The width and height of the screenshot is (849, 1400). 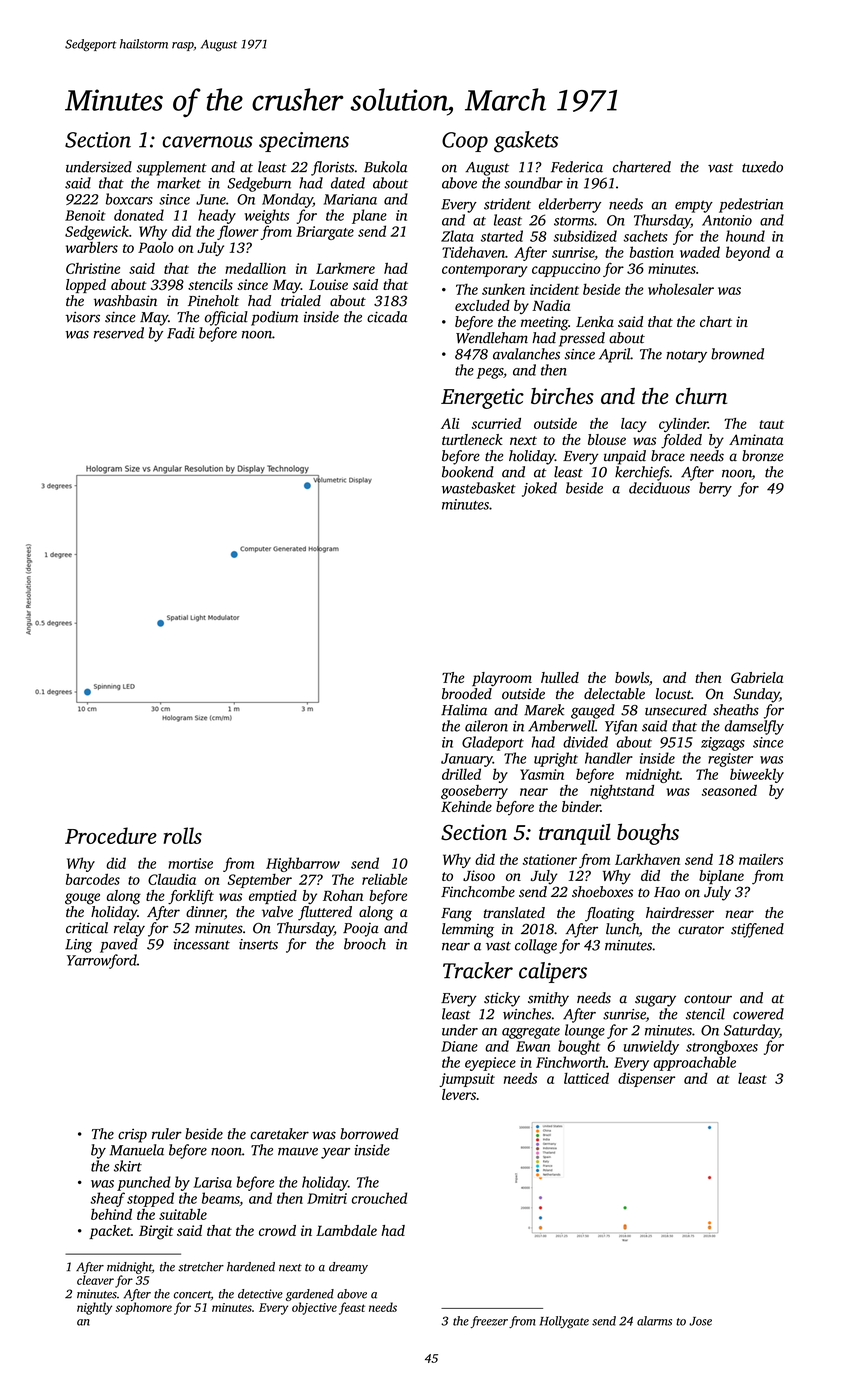 What do you see at coordinates (251, 1267) in the screenshot?
I see `hardened` at bounding box center [251, 1267].
